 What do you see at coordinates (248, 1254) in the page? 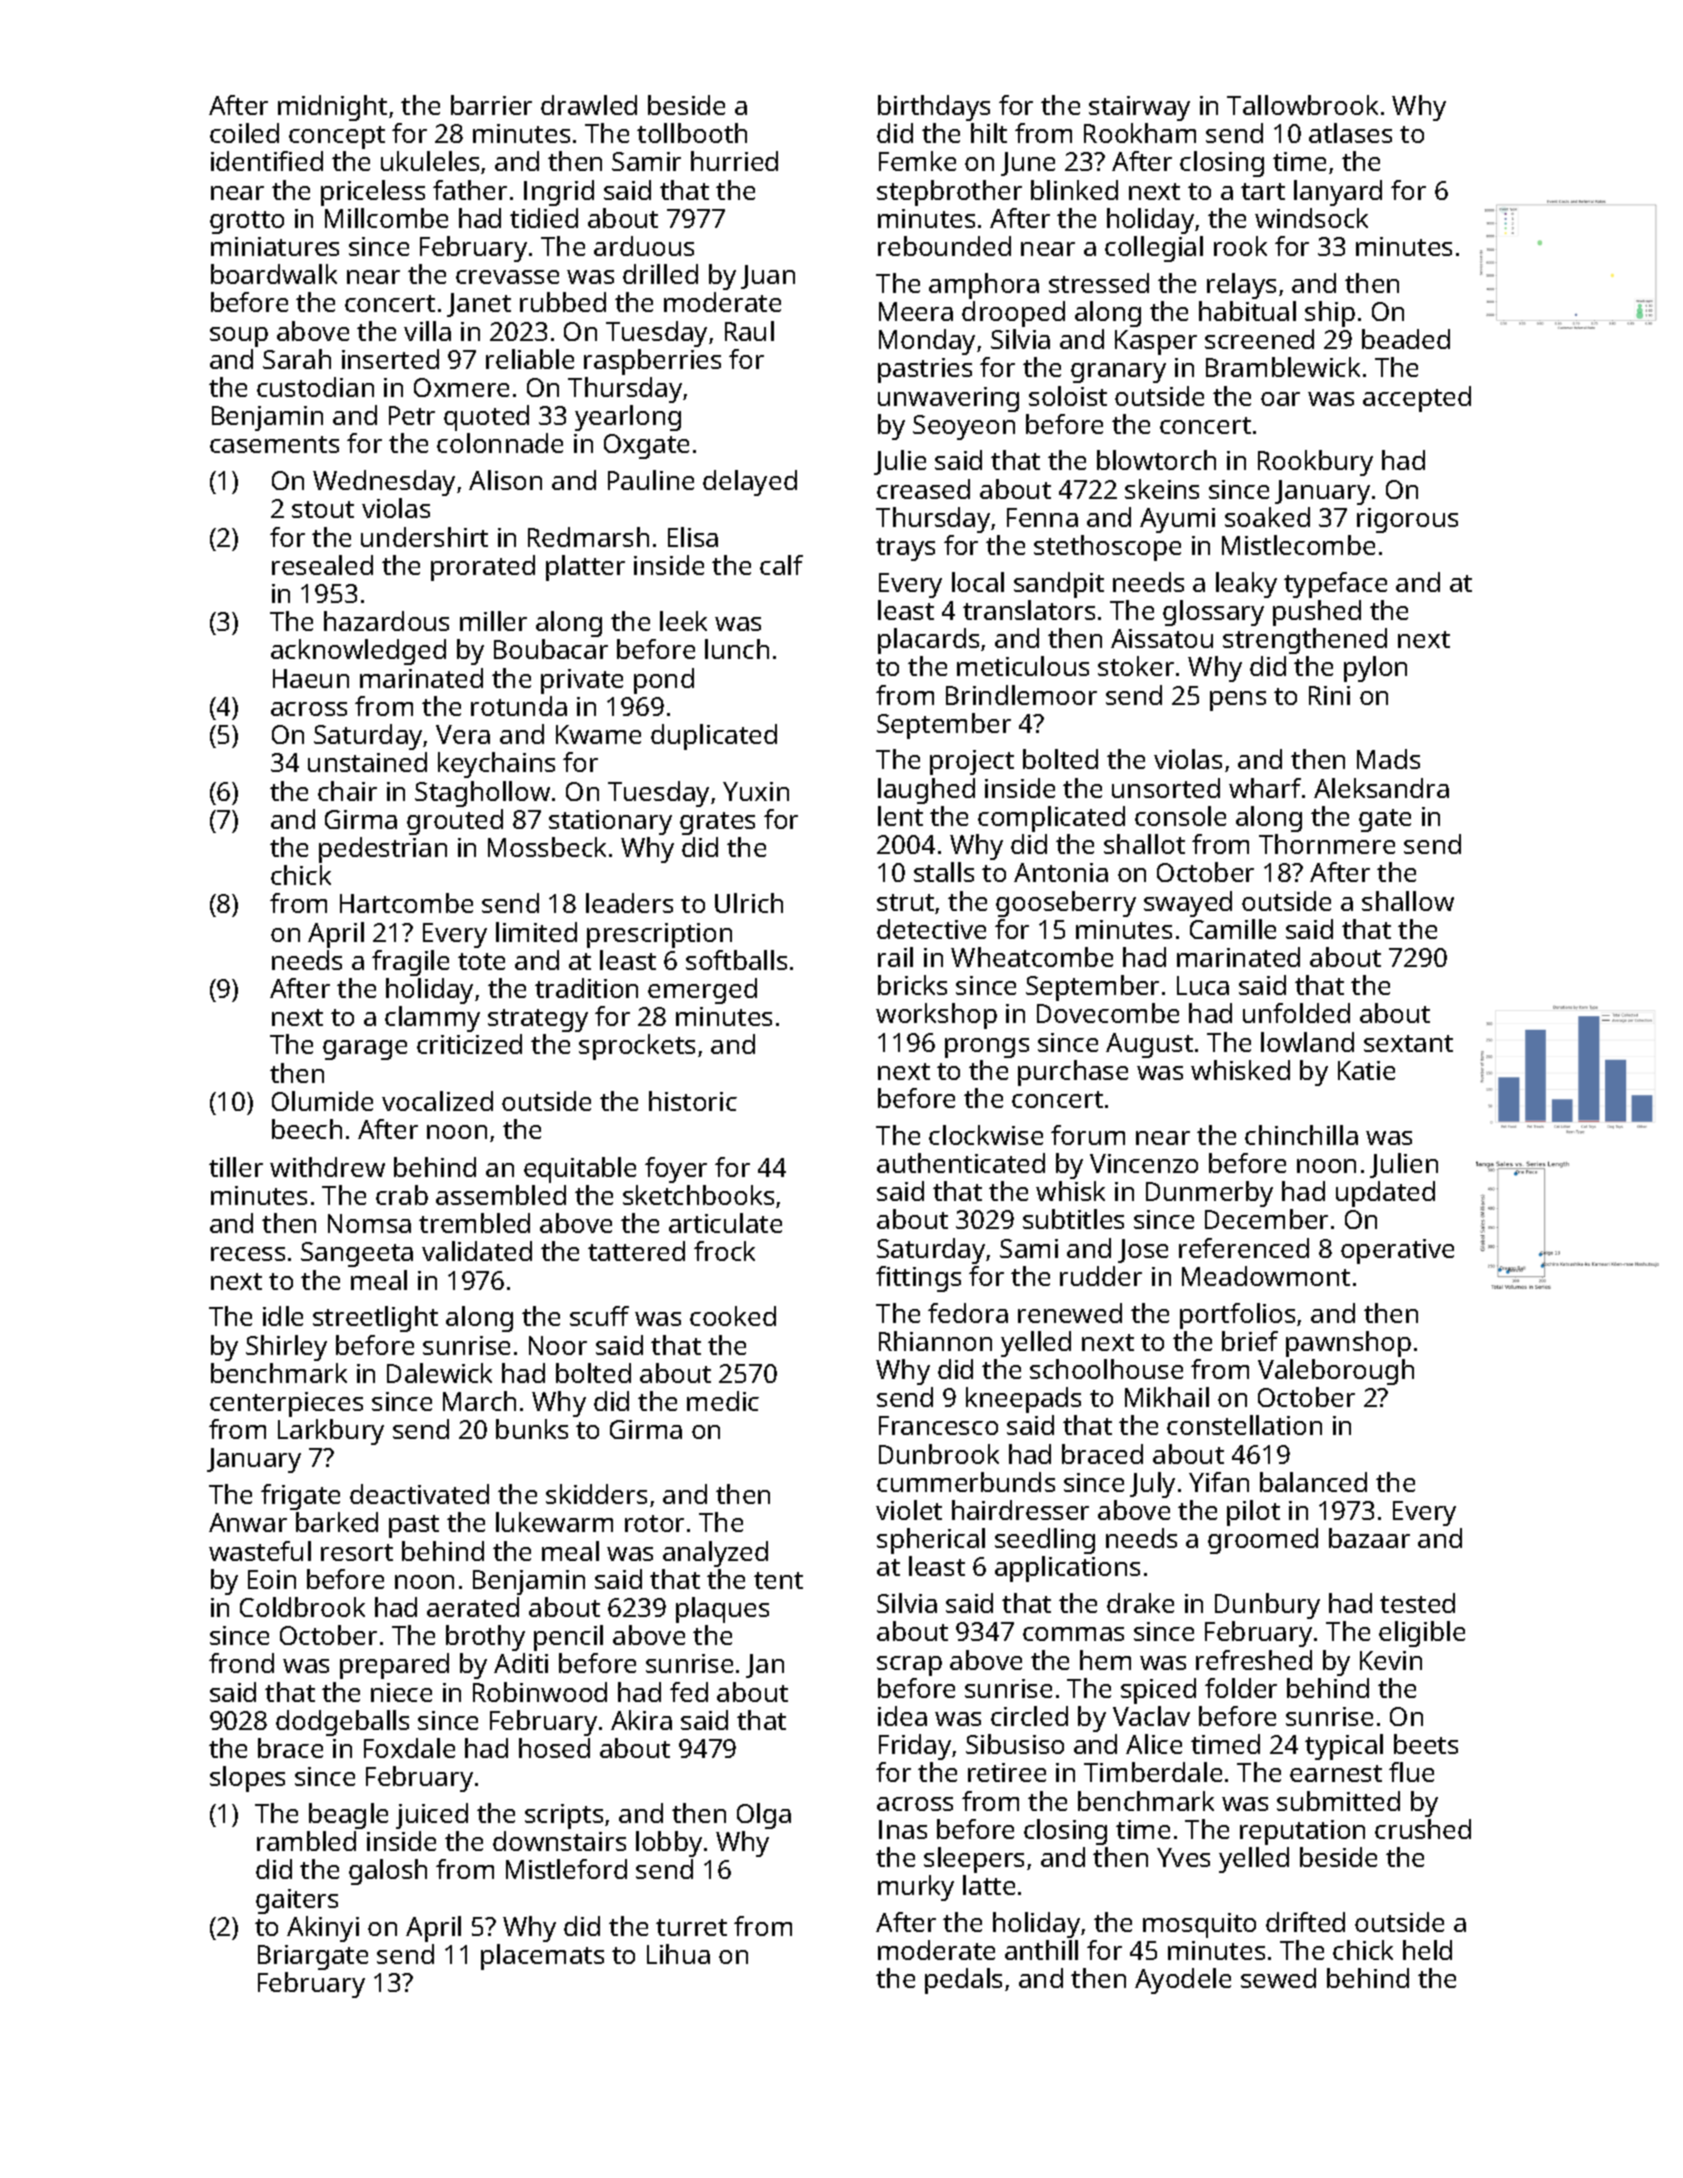
I see `recess` at bounding box center [248, 1254].
